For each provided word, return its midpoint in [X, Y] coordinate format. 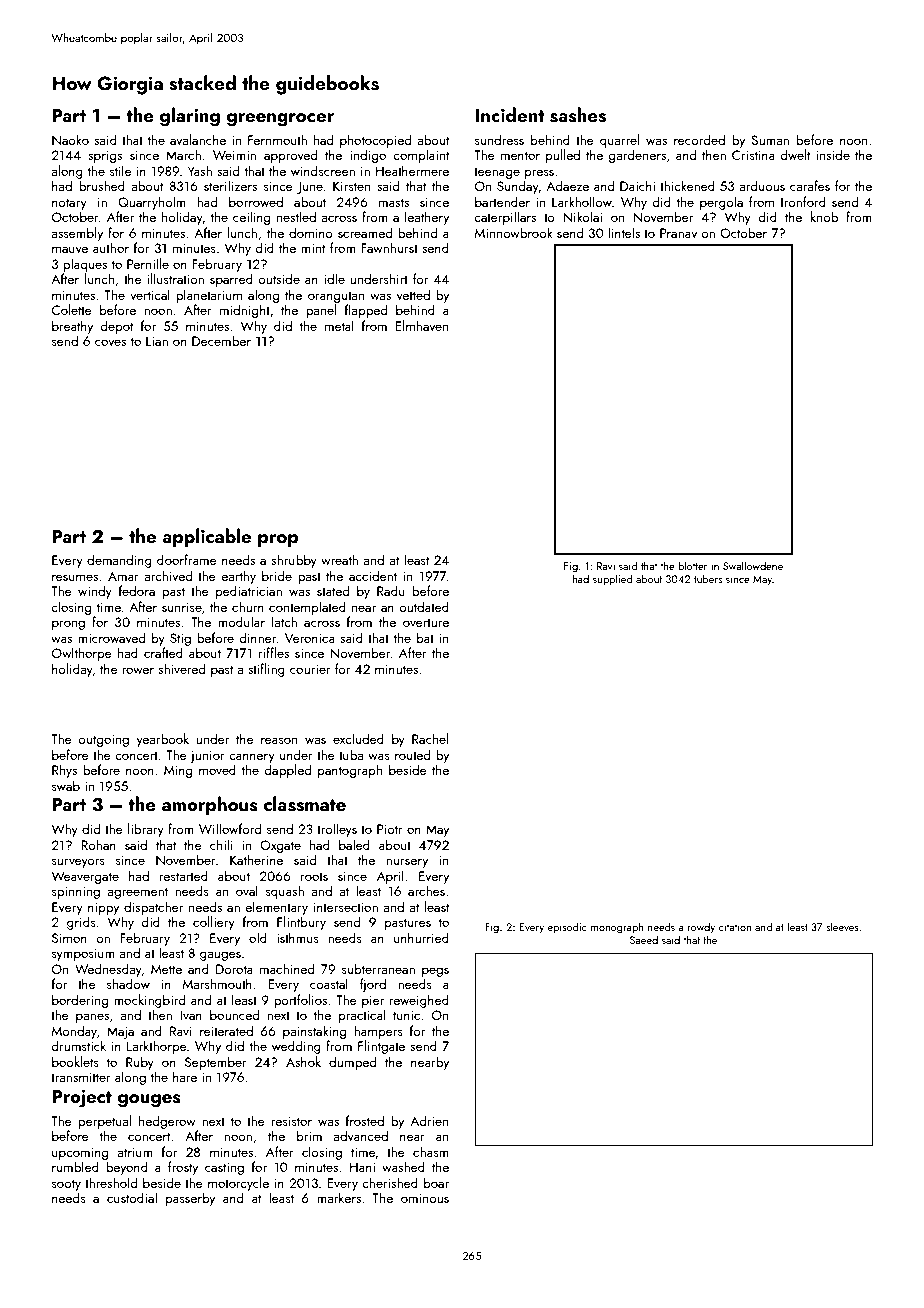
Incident [510, 114]
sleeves [842, 926]
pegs [435, 972]
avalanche [198, 139]
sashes [578, 115]
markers [339, 1197]
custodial [132, 1197]
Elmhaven [421, 325]
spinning [76, 892]
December [221, 340]
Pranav [678, 233]
